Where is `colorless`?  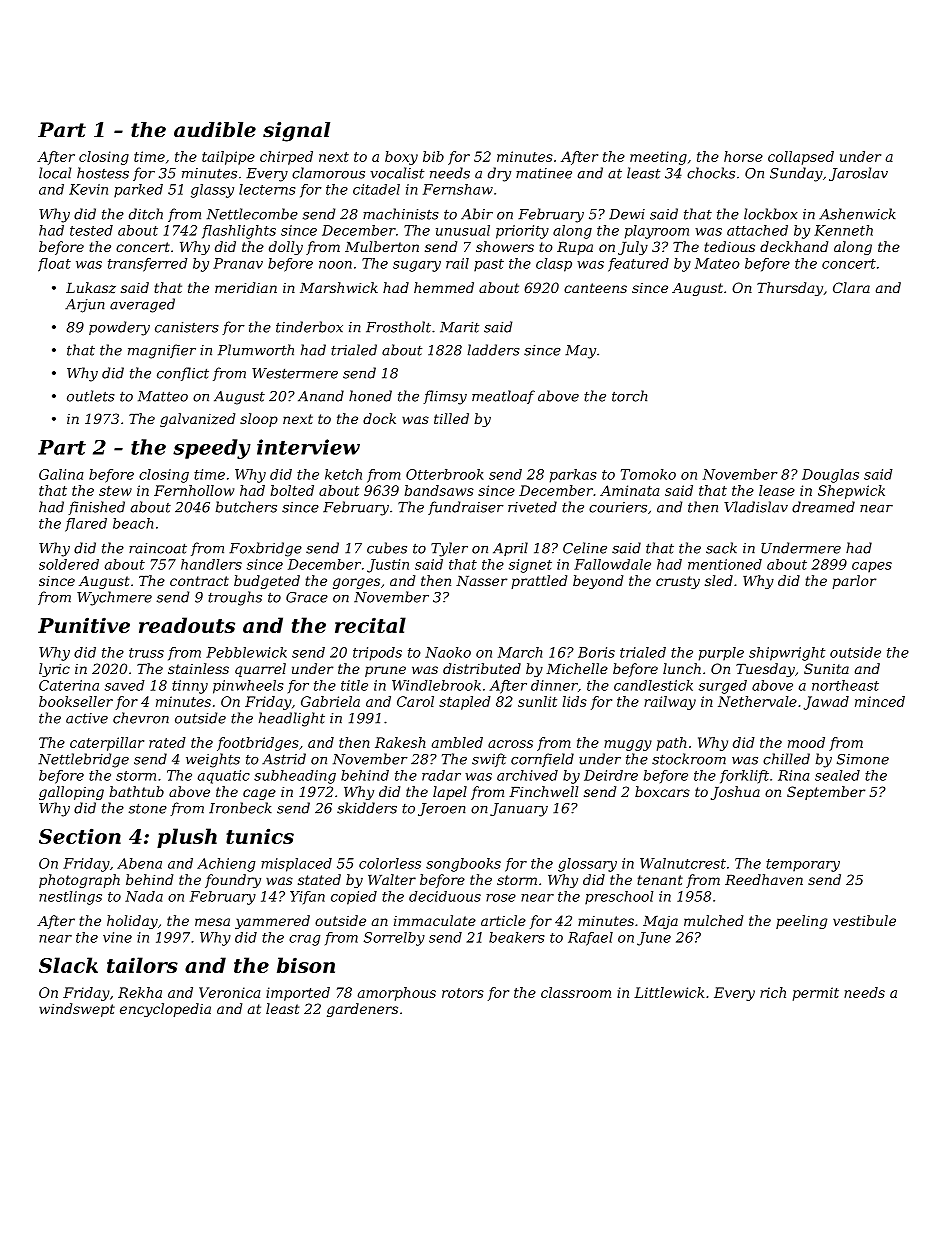
colorless is located at coordinates (390, 863).
